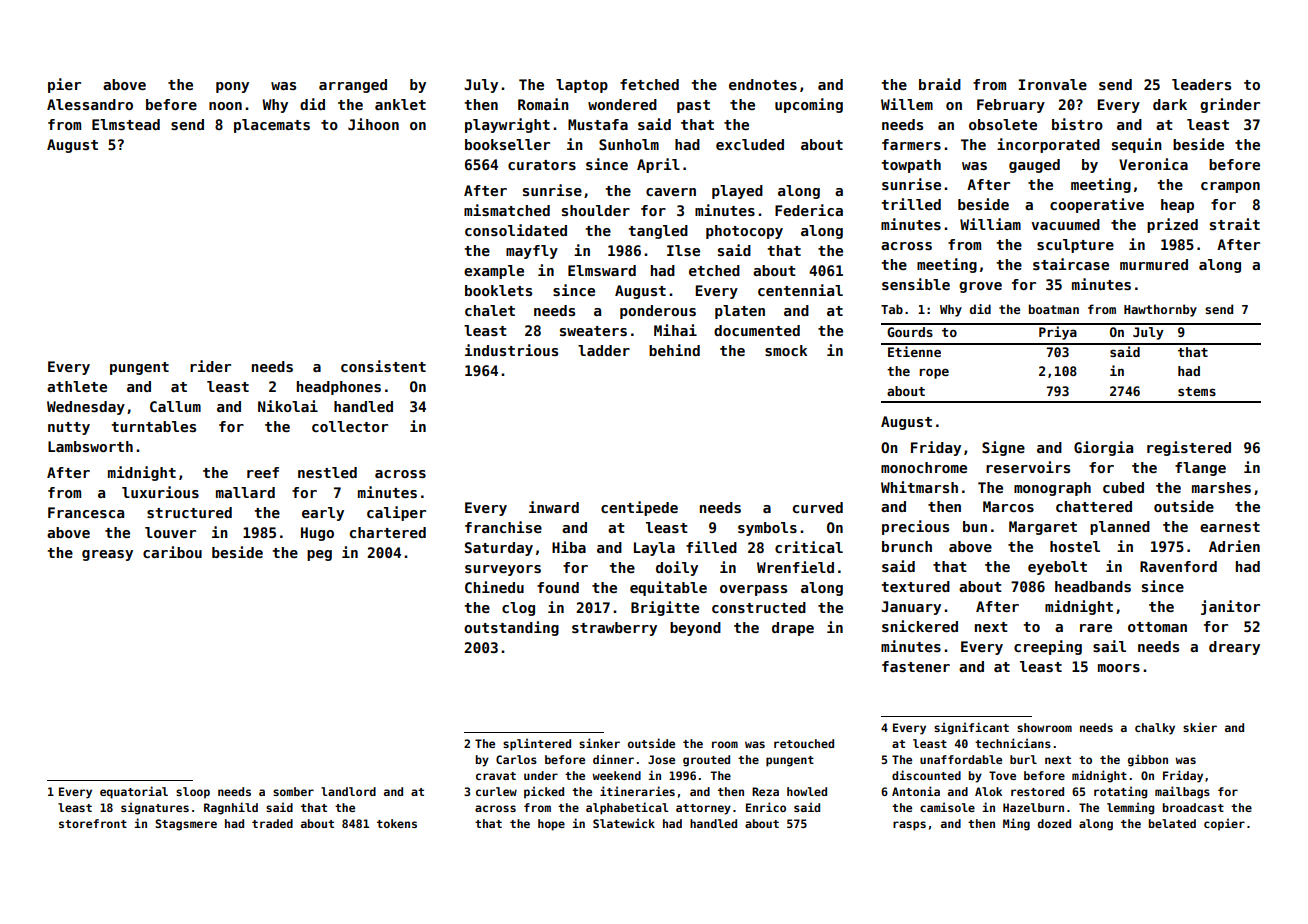  What do you see at coordinates (1103, 448) in the screenshot?
I see `Giorgia` at bounding box center [1103, 448].
